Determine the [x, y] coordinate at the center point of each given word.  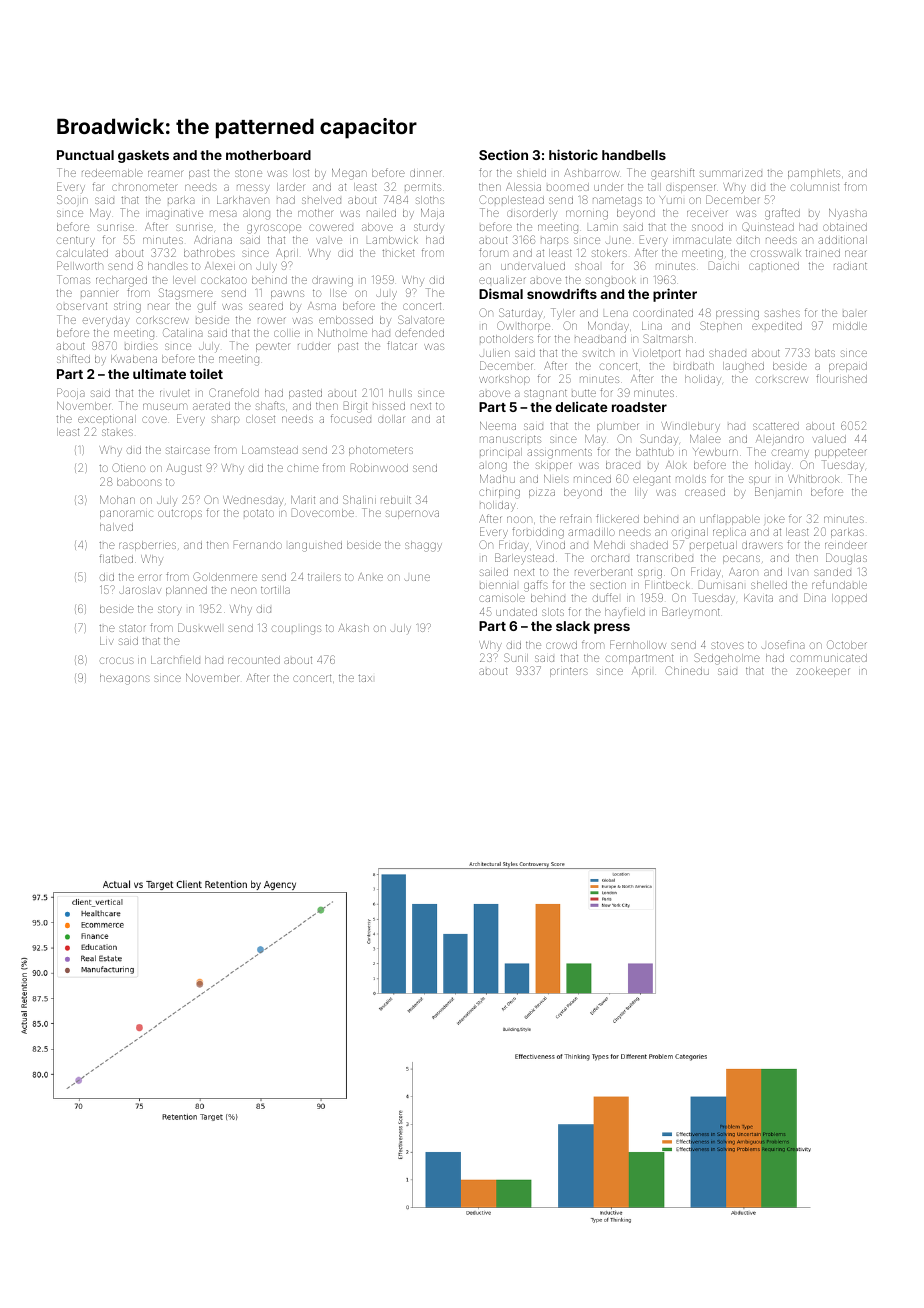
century [76, 241]
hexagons [125, 679]
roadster [639, 407]
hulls [400, 393]
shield [531, 173]
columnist [815, 187]
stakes [117, 432]
